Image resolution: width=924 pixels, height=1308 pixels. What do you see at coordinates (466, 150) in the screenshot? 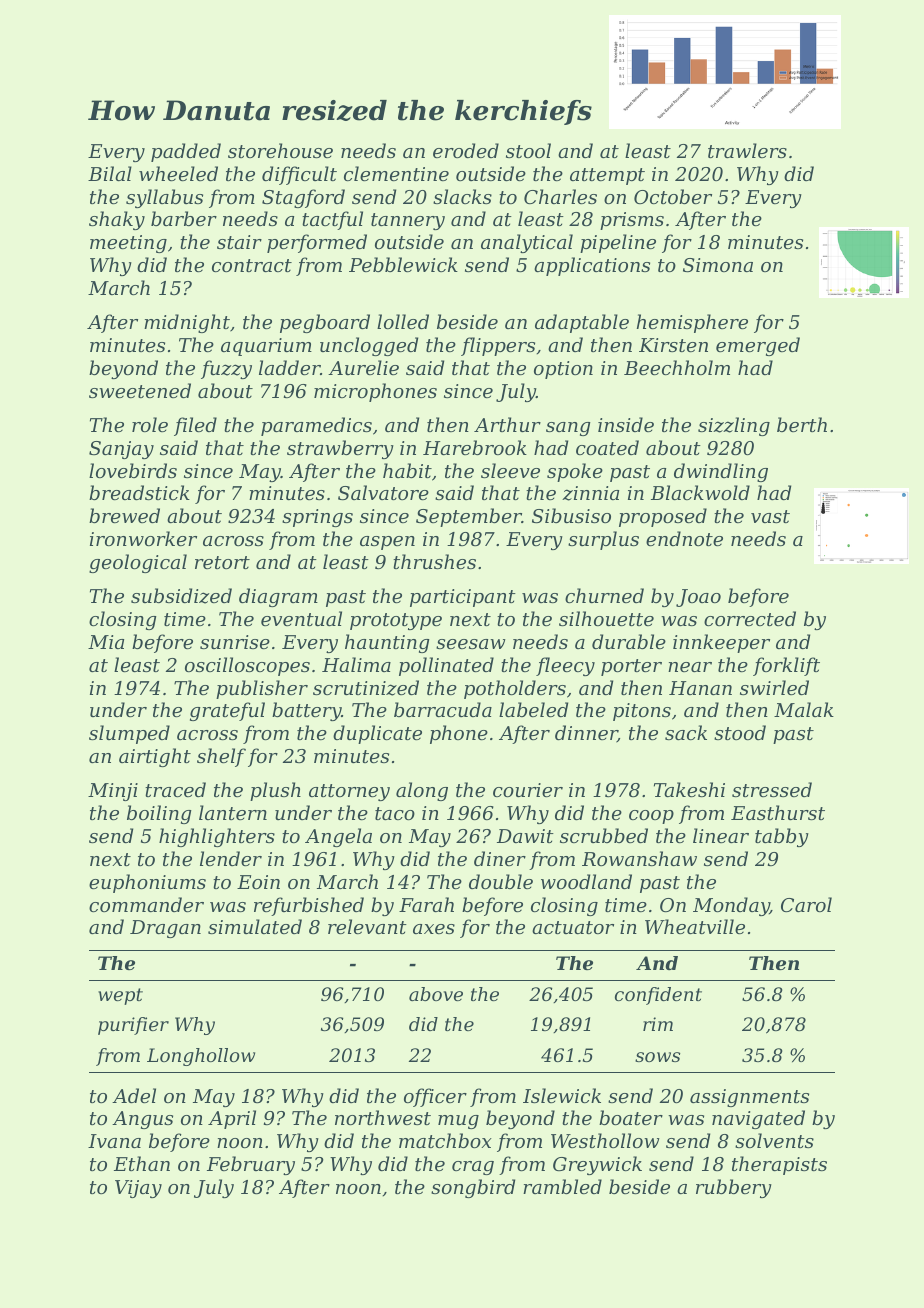
I see `eroded` at bounding box center [466, 150].
